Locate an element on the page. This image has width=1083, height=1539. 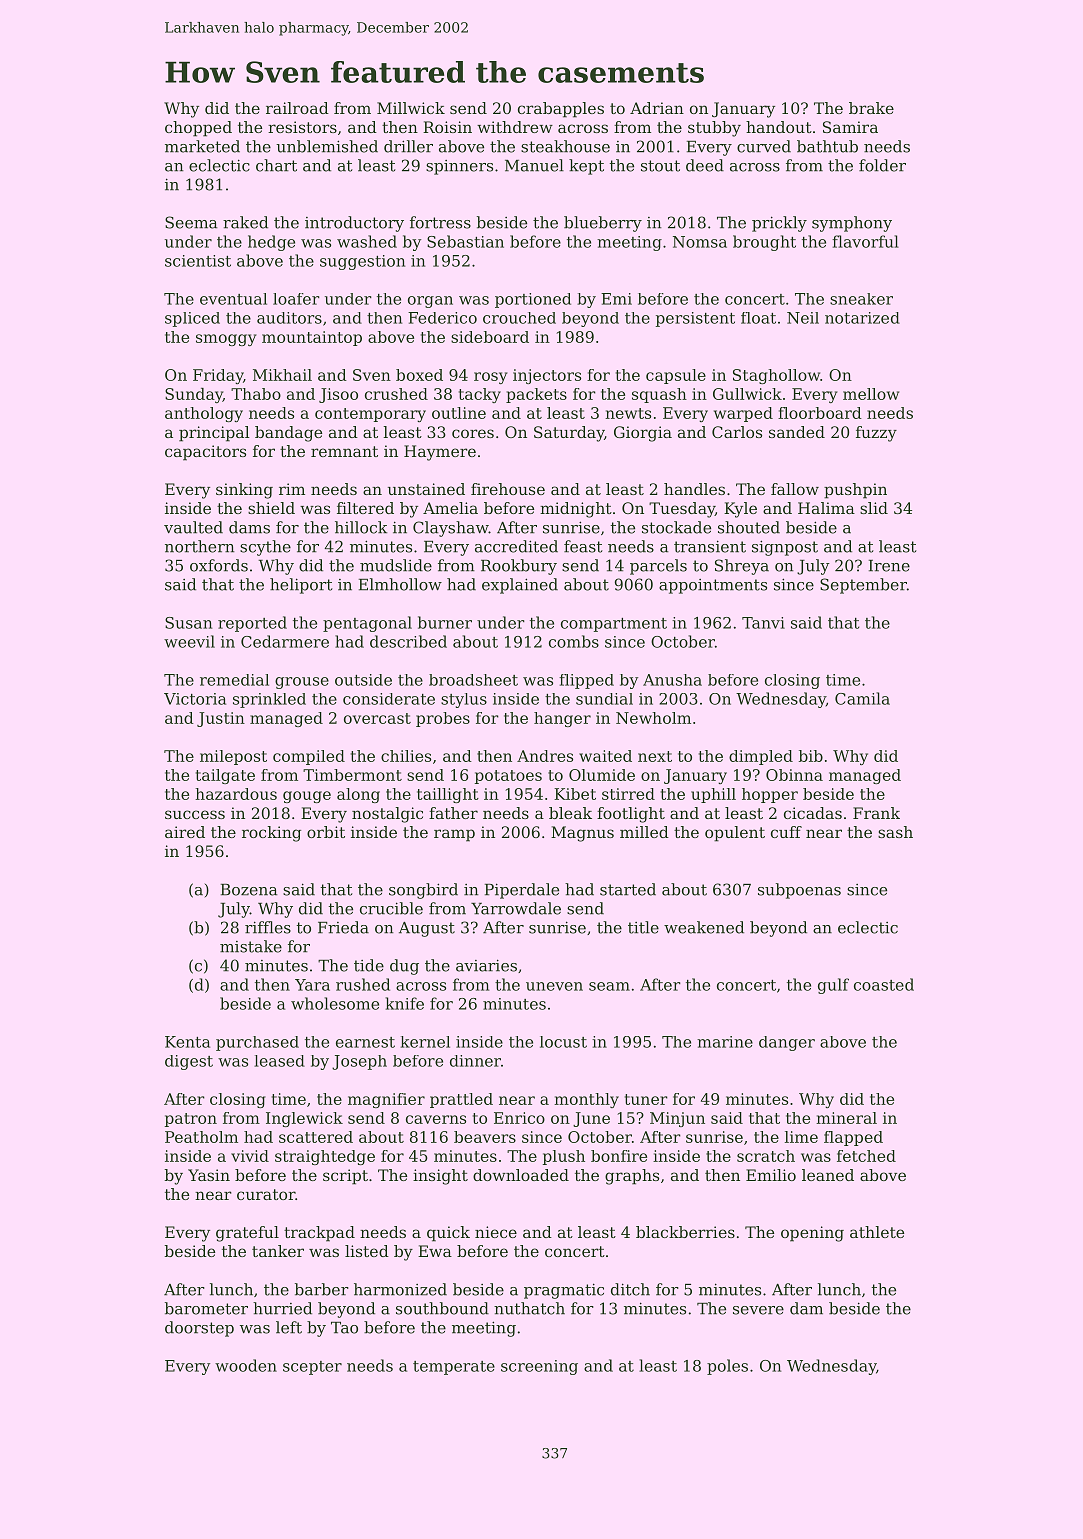
notarized is located at coordinates (862, 318).
